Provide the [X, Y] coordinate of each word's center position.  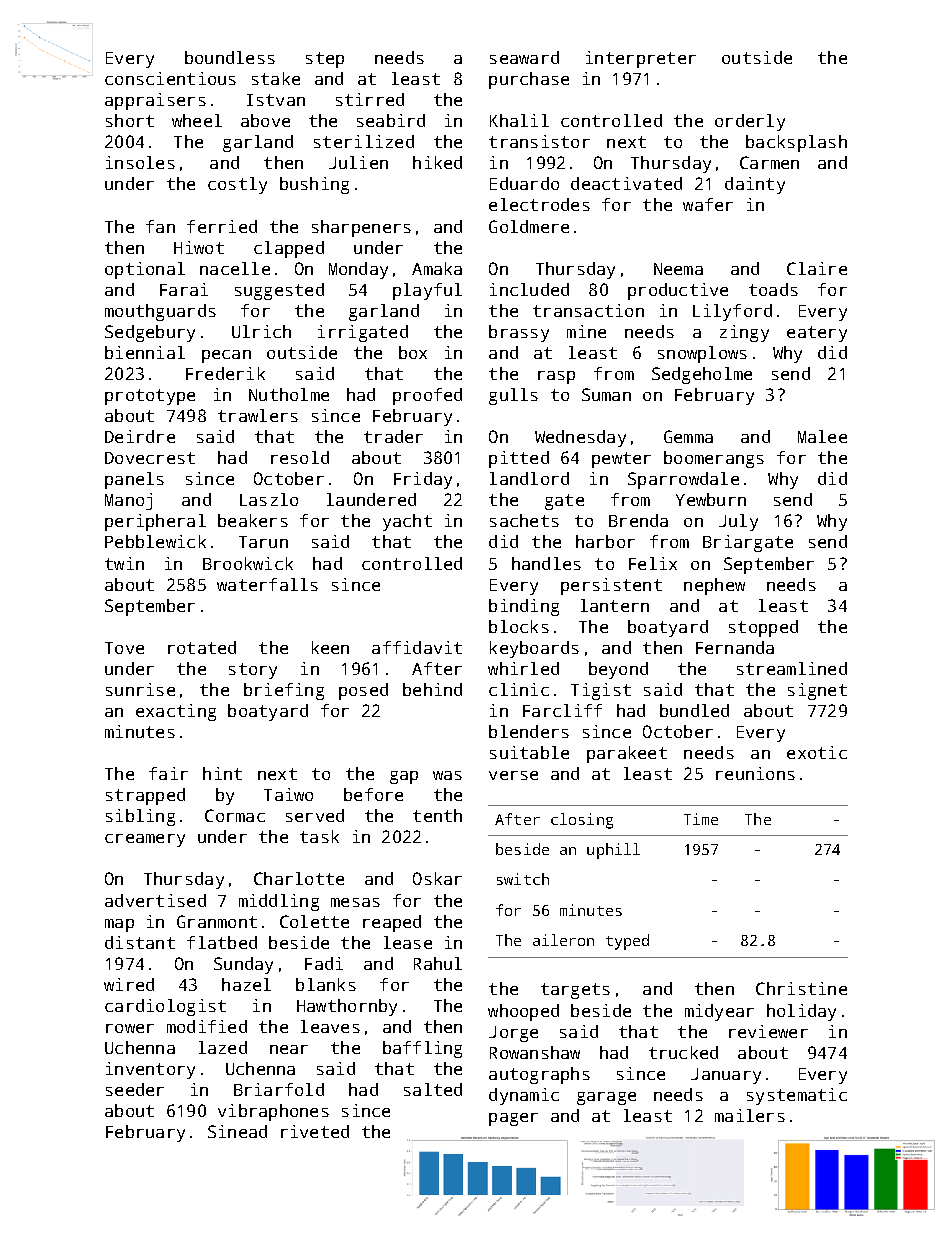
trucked [683, 1052]
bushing [314, 185]
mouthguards [160, 312]
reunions [755, 773]
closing [582, 821]
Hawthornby [347, 1007]
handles [546, 563]
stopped [763, 628]
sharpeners [361, 228]
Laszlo [269, 499]
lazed [223, 1047]
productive [678, 291]
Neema [678, 269]
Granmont [217, 921]
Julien [358, 162]
